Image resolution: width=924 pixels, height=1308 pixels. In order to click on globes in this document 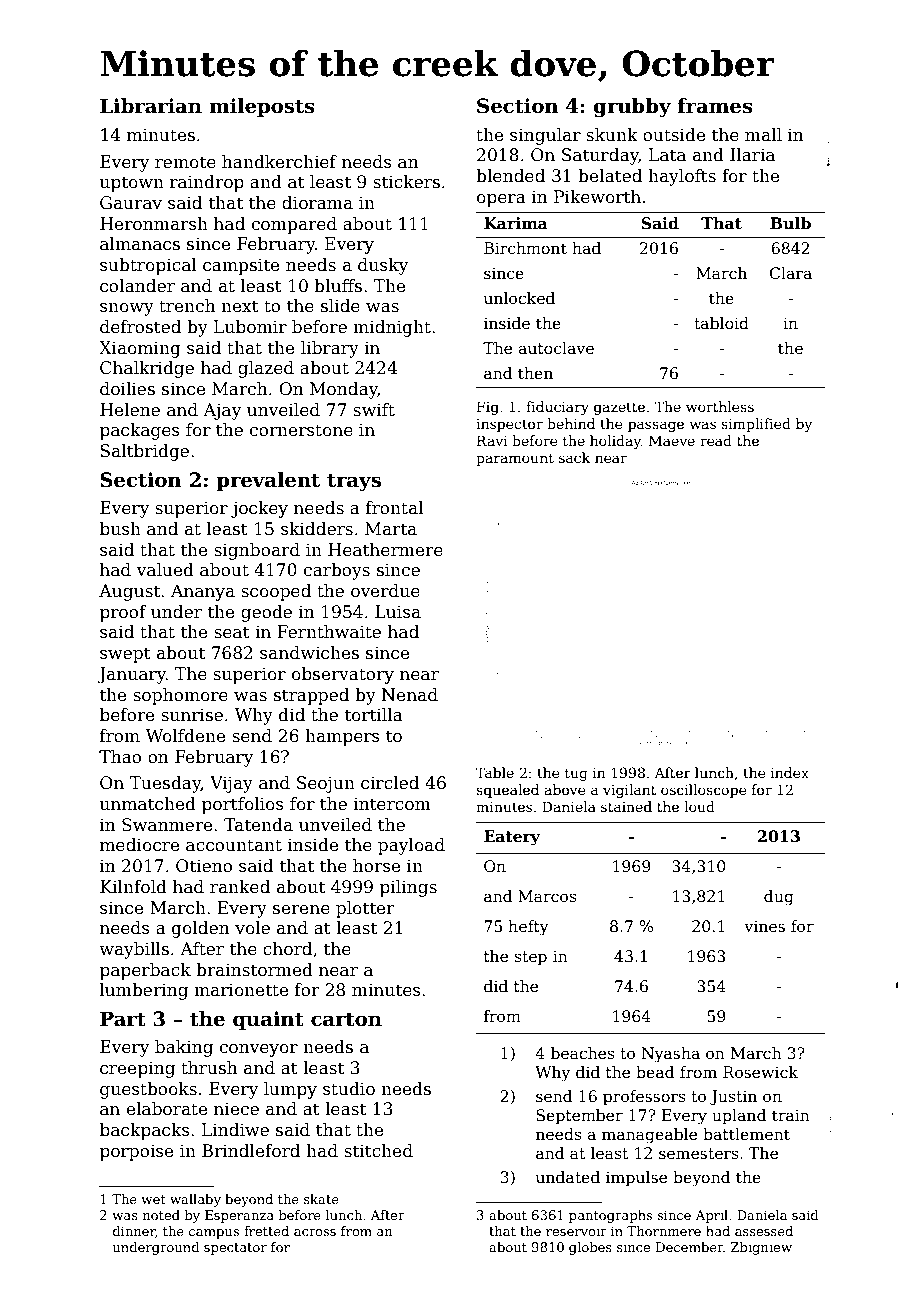, I will do `click(590, 1248)`.
